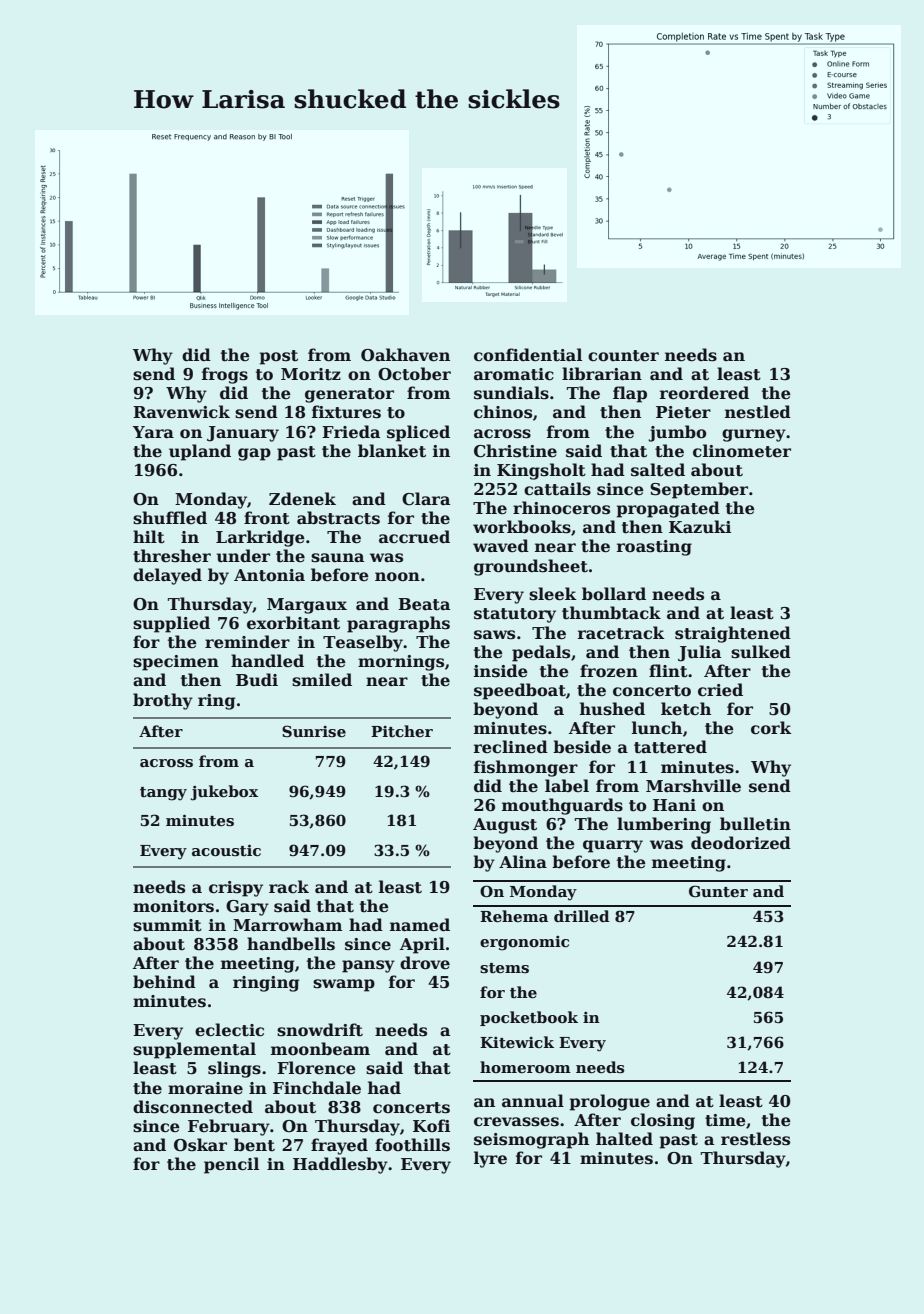  Describe the element at coordinates (490, 1159) in the document. I see `lyre` at that location.
